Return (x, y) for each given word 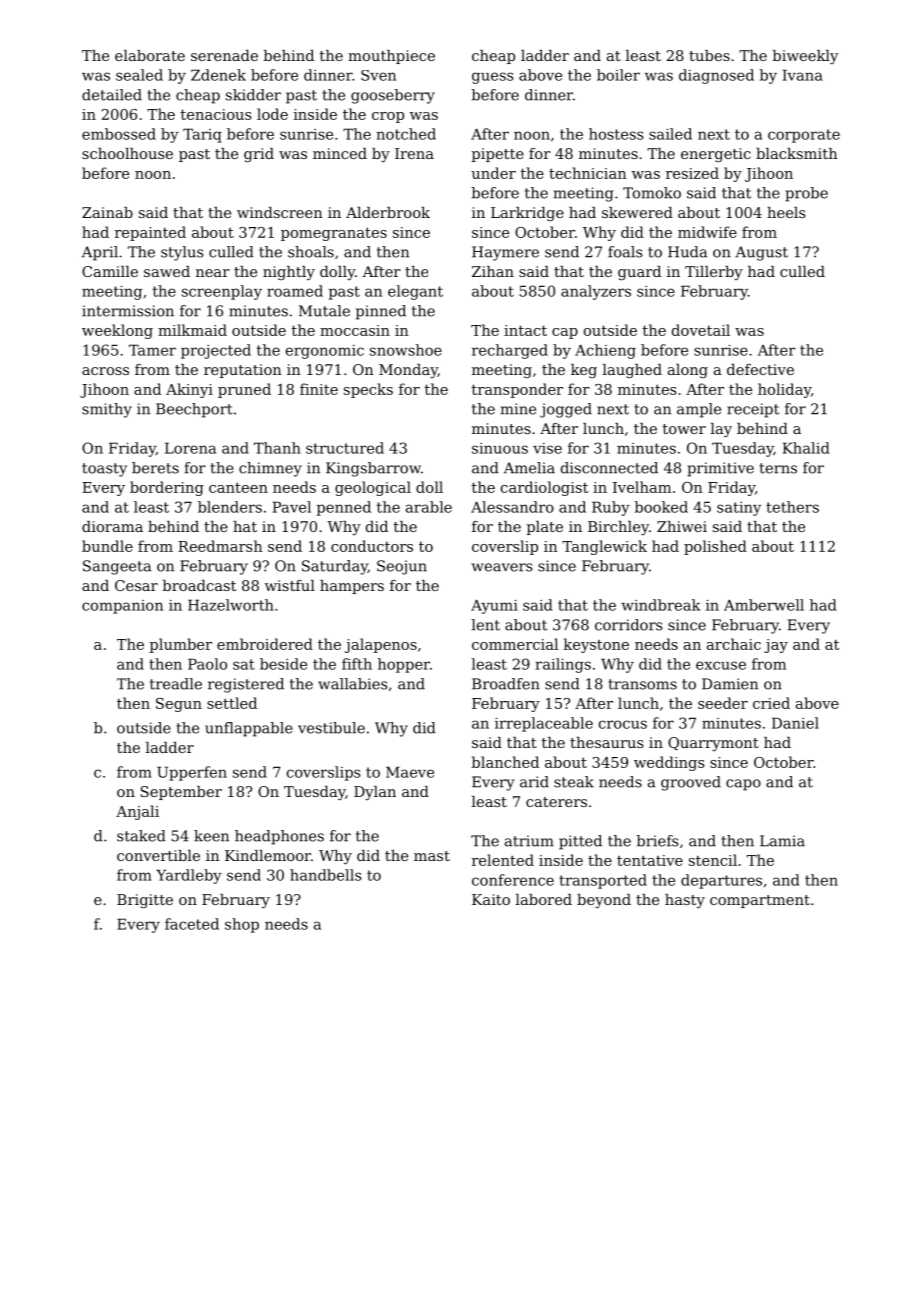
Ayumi (494, 606)
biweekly (805, 57)
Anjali (137, 812)
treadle (176, 684)
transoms (643, 684)
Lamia (782, 841)
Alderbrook (388, 212)
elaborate (150, 55)
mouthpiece (391, 57)
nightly (289, 273)
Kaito (491, 899)
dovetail (701, 330)
